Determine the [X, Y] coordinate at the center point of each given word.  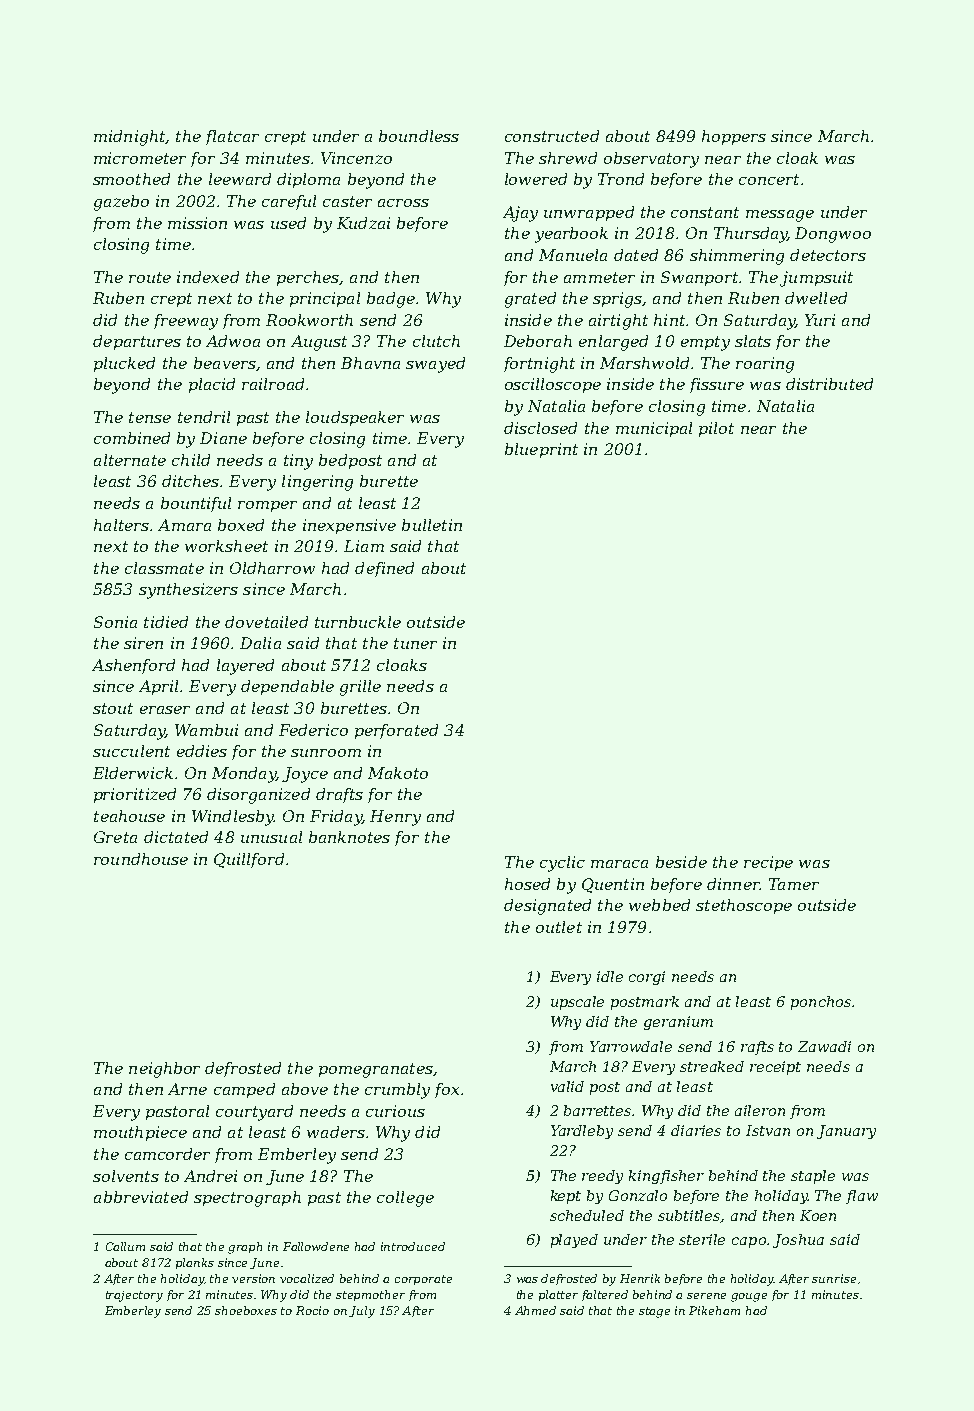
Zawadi [824, 1046]
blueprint [541, 450]
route [150, 277]
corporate [423, 1280]
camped [244, 1090]
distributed [829, 384]
